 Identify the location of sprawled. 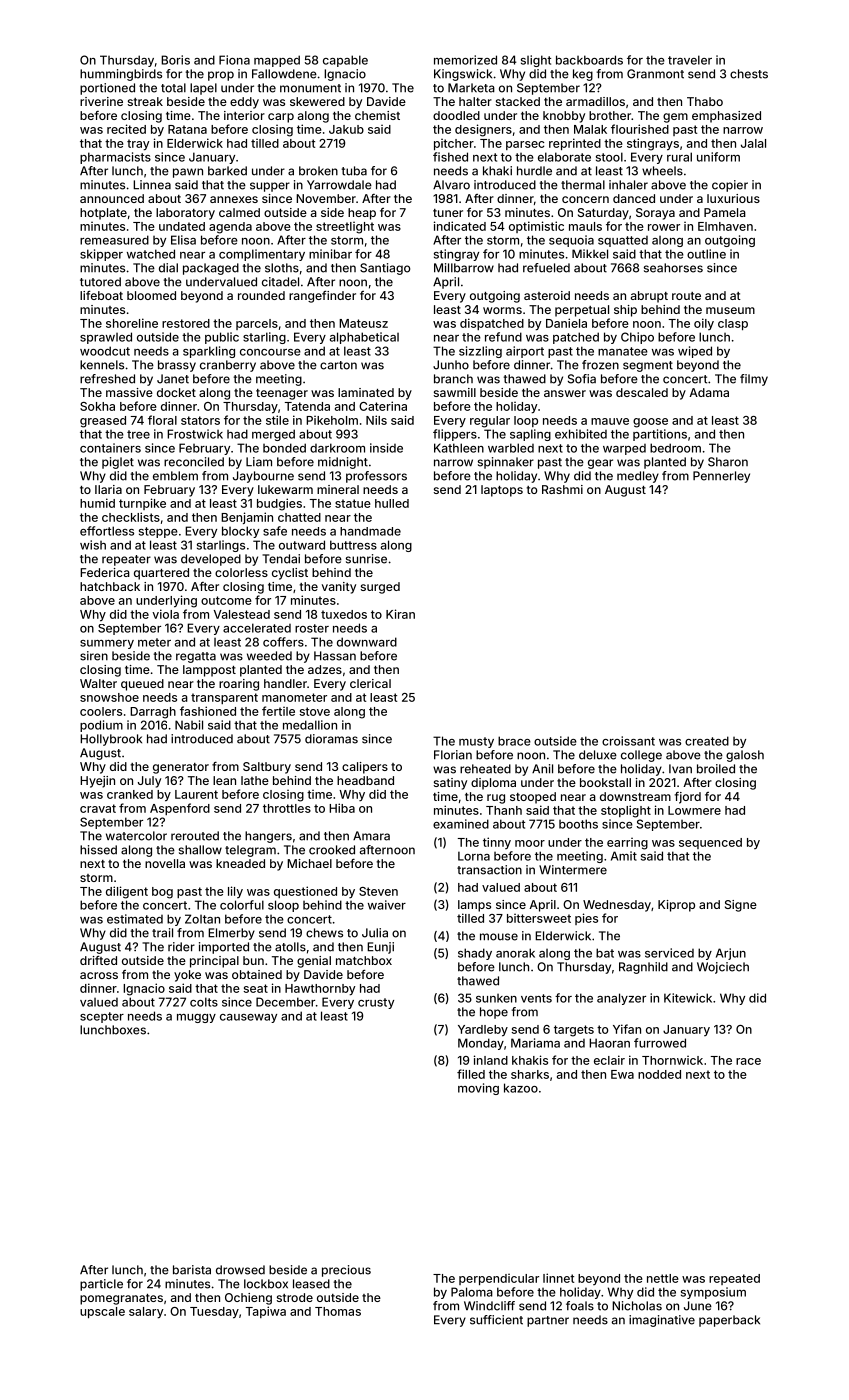
(106, 338).
